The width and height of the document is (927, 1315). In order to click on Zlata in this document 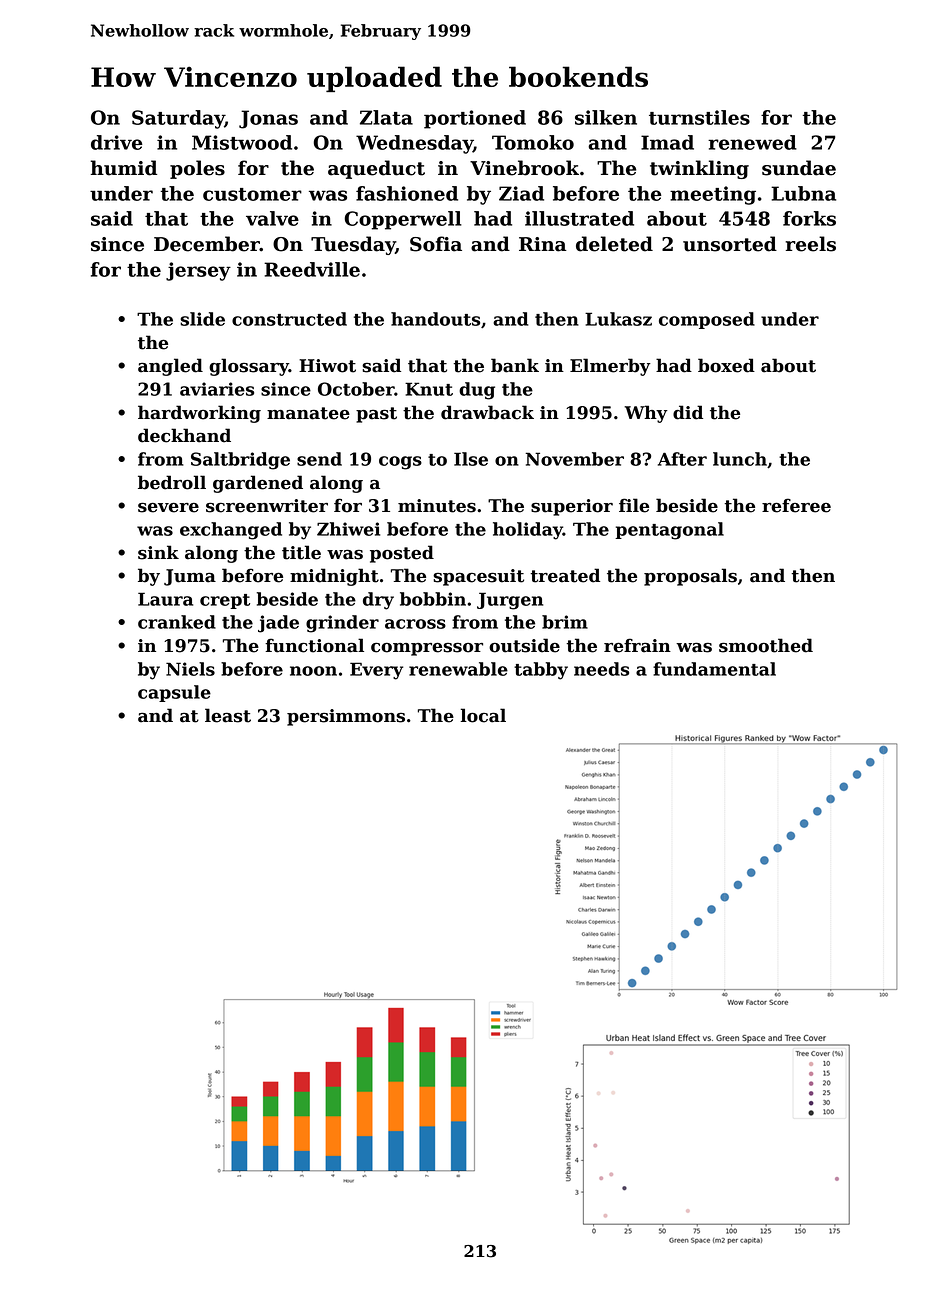, I will do `click(386, 117)`.
